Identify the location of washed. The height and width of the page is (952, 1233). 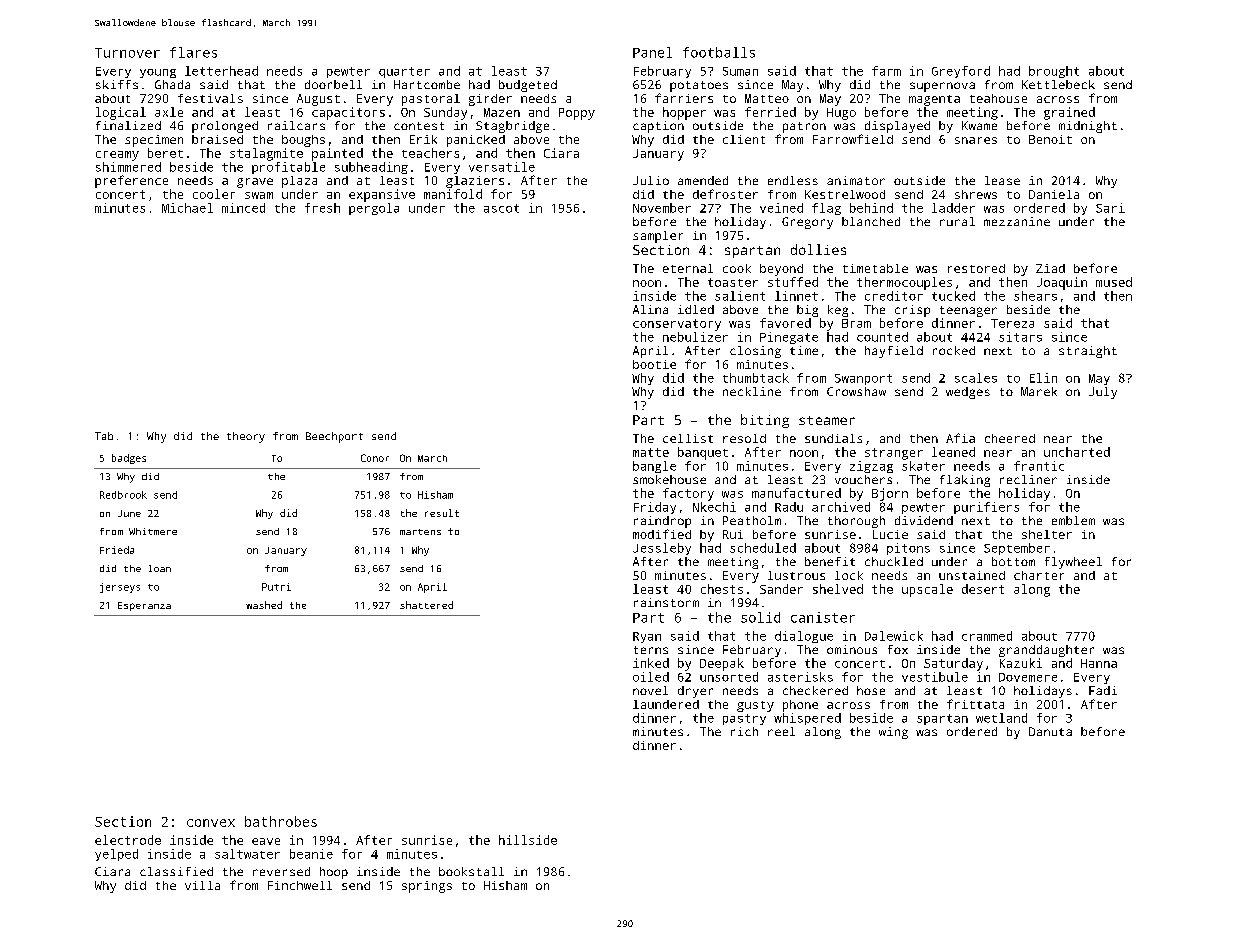
(264, 605).
